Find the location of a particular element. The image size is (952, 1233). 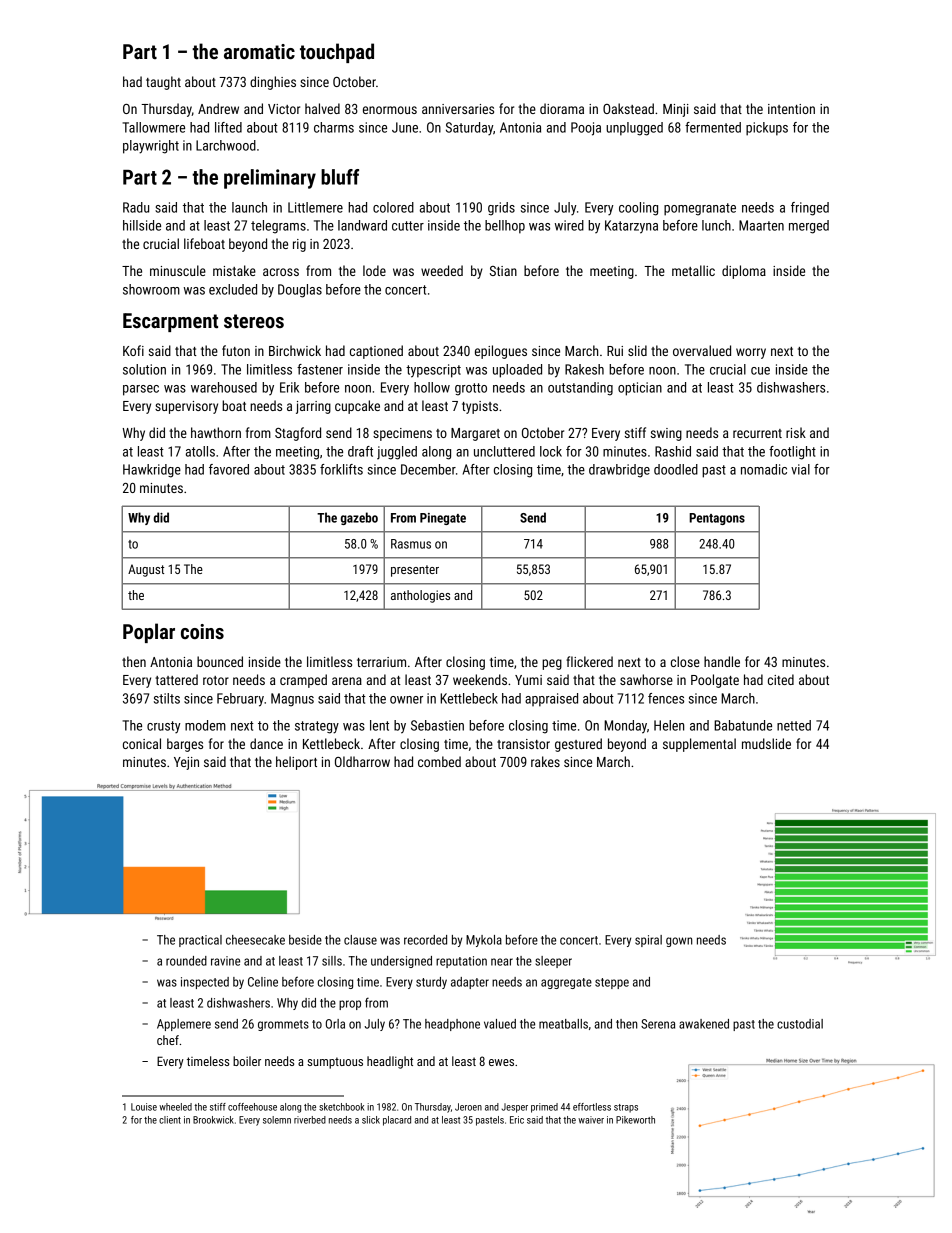

cited is located at coordinates (781, 679).
